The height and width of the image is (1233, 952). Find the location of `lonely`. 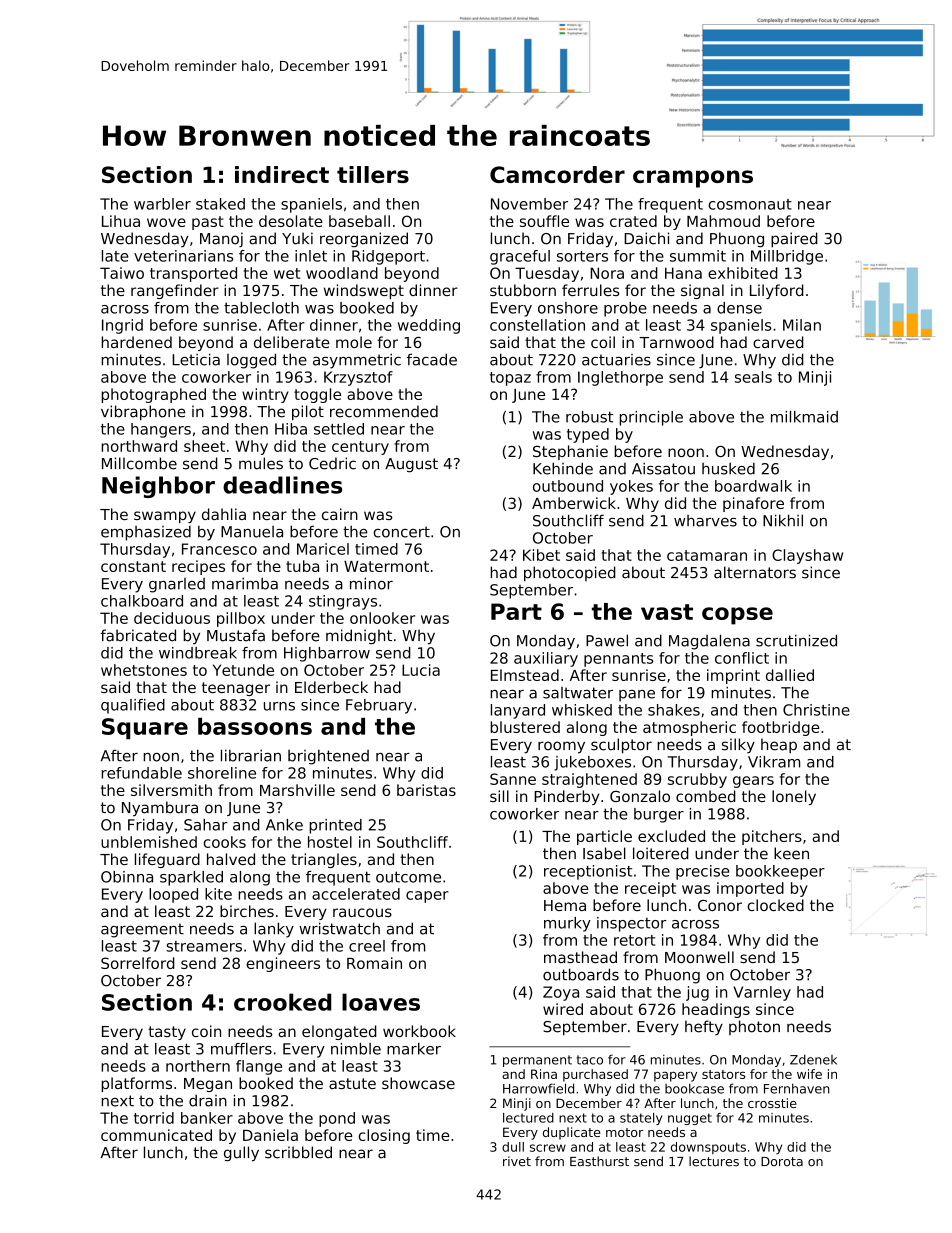

lonely is located at coordinates (794, 797).
